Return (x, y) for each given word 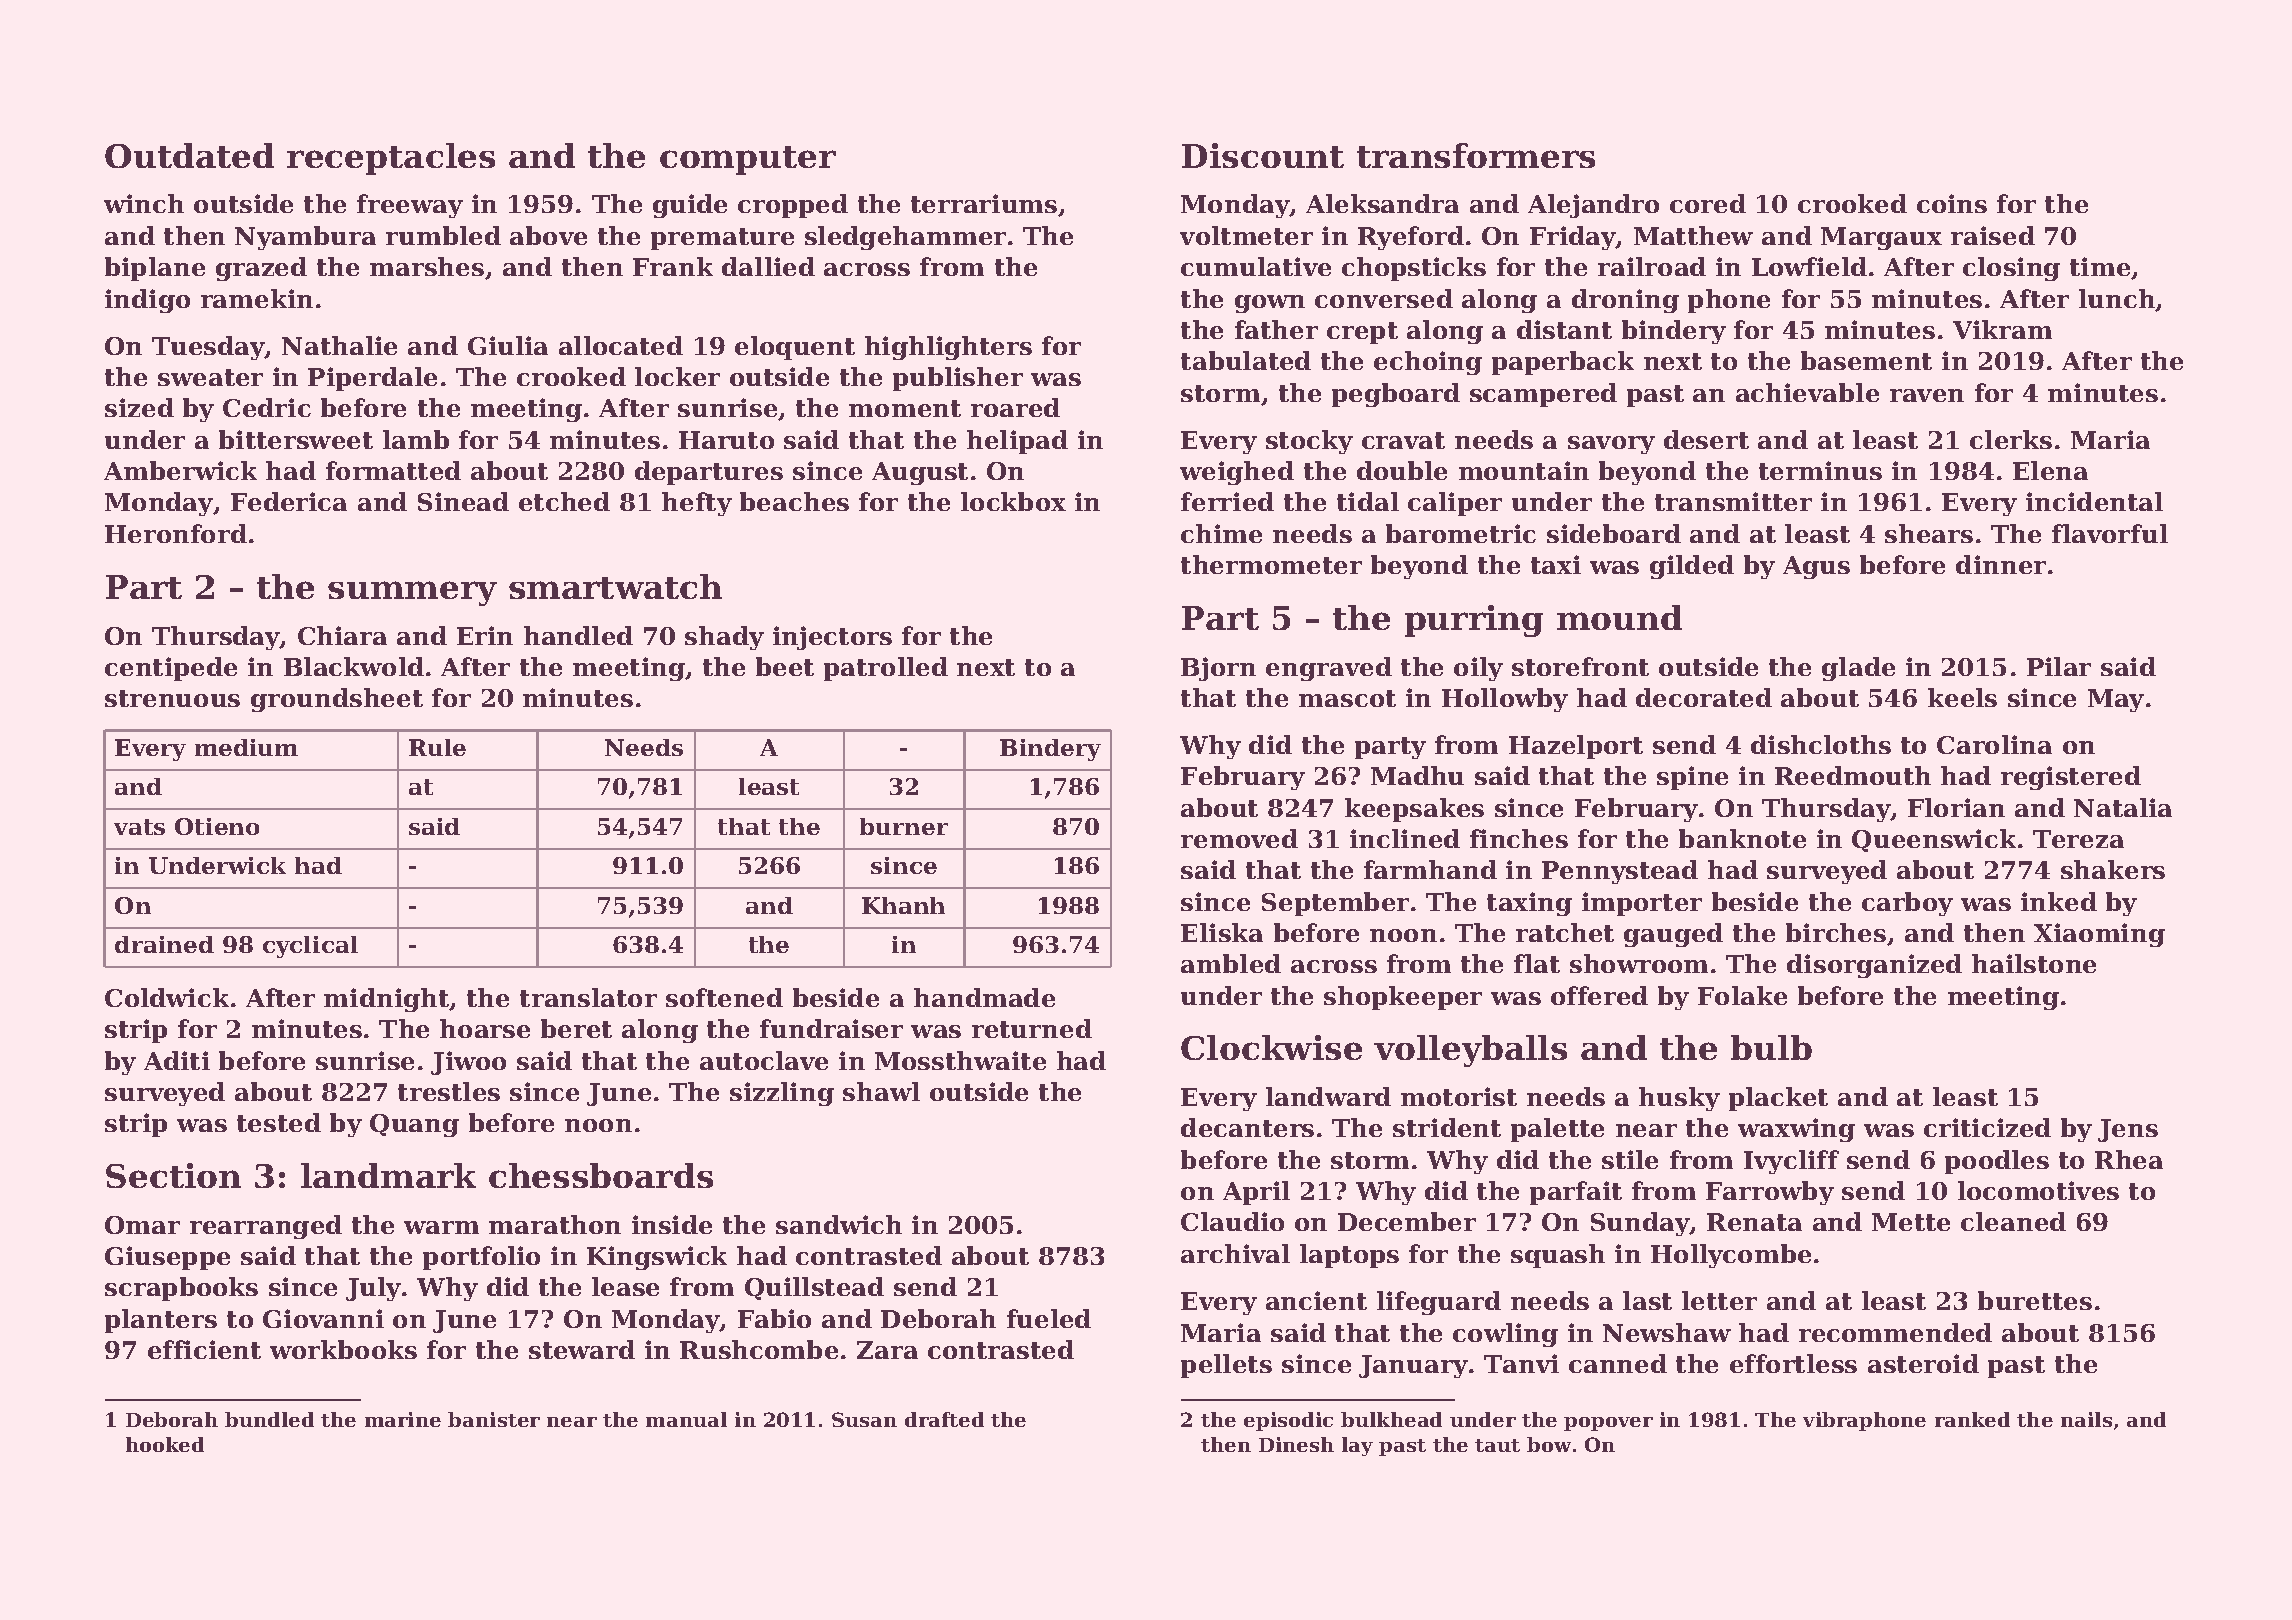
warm (441, 1227)
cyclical (310, 947)
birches (1836, 932)
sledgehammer (905, 238)
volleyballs (1470, 1051)
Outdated (189, 155)
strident (1447, 1127)
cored (1708, 203)
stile (1630, 1159)
